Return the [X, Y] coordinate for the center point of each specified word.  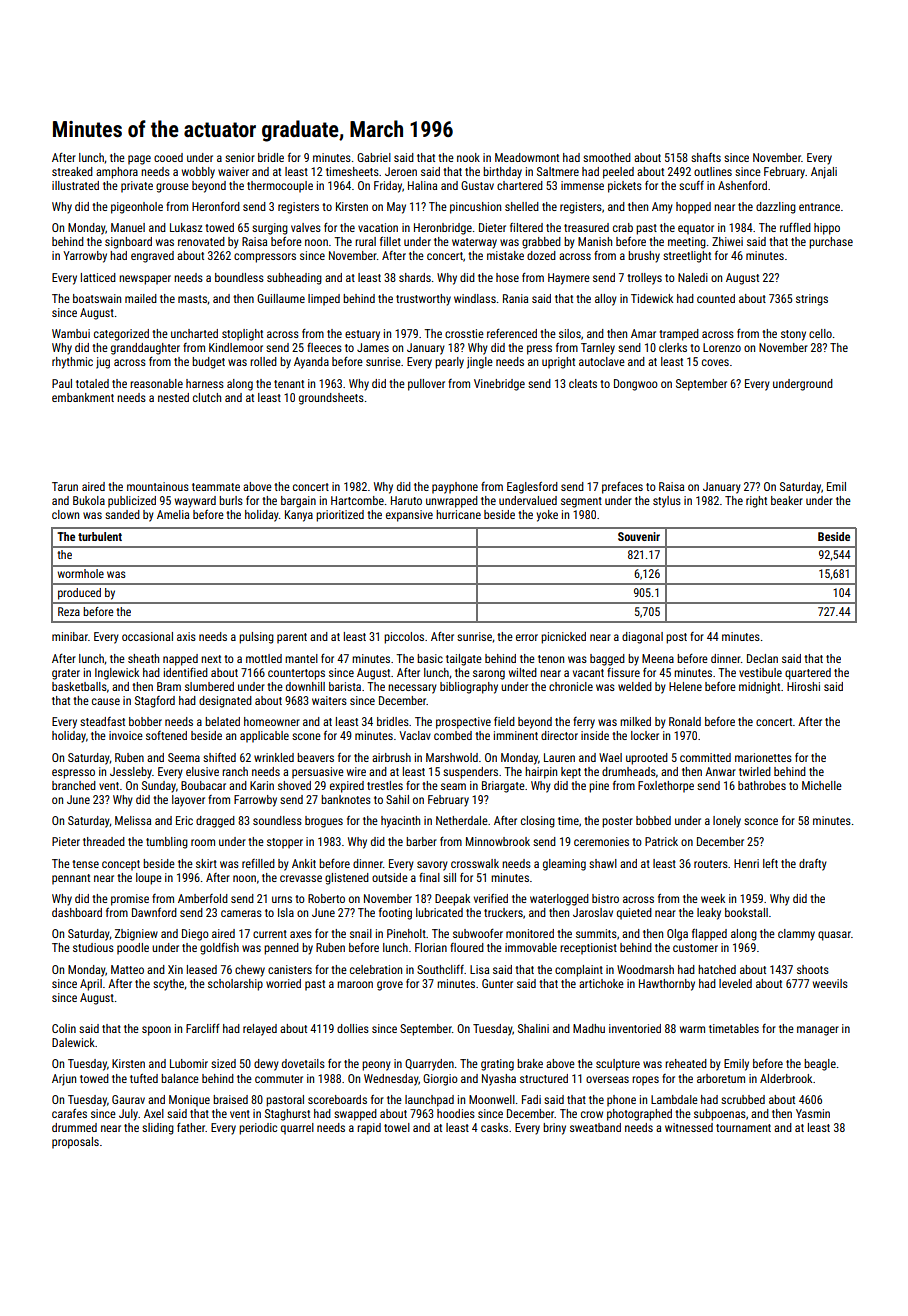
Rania [515, 298]
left [770, 863]
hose [507, 277]
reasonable [156, 383]
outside [390, 877]
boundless [239, 277]
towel [397, 1127]
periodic [258, 1129]
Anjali [824, 173]
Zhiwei [727, 241]
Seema [184, 757]
